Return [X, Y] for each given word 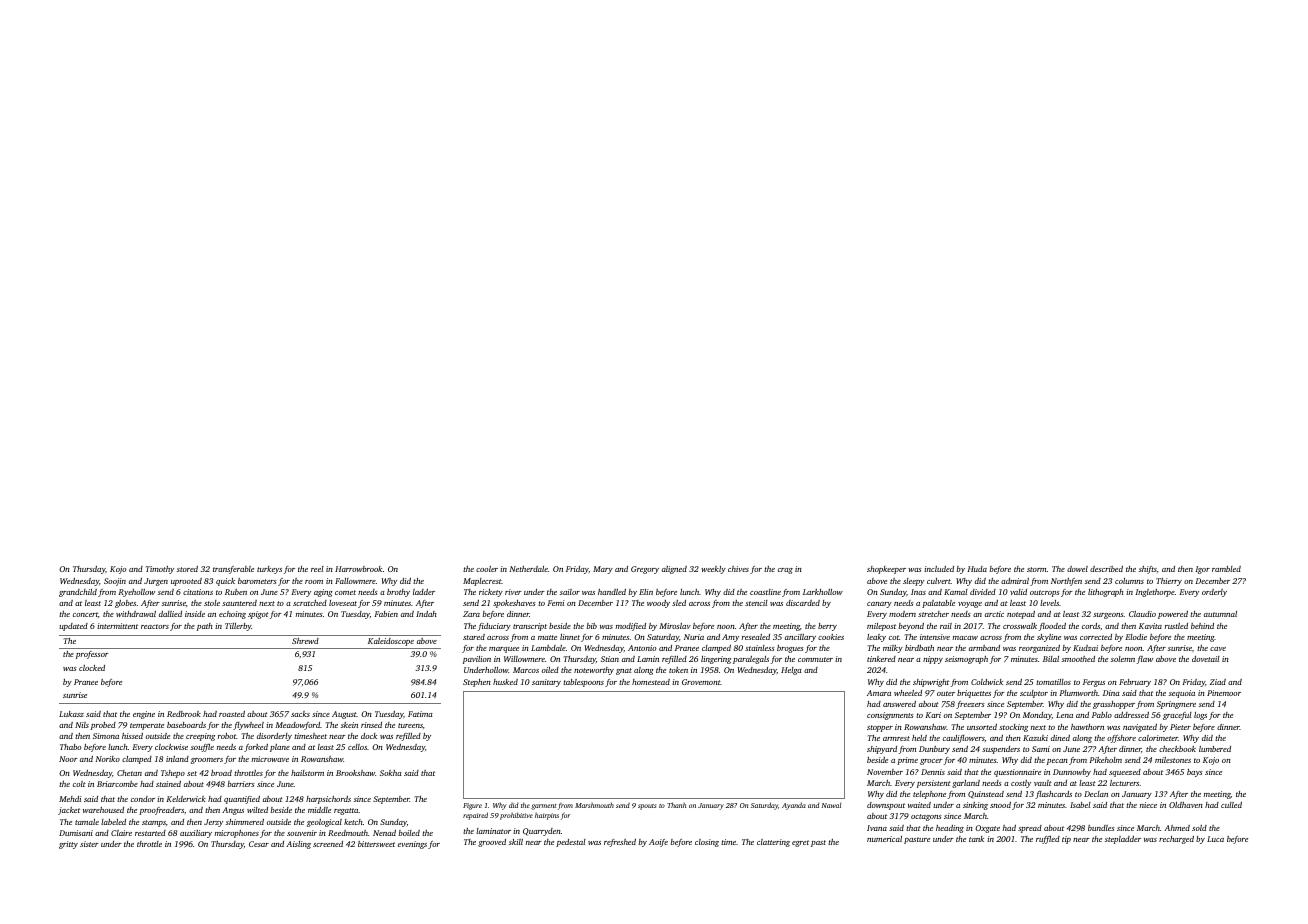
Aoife [658, 843]
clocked [92, 668]
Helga [791, 671]
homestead [651, 682]
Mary [603, 570]
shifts [1148, 570]
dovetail [1206, 659]
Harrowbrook [358, 569]
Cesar [259, 844]
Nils [82, 725]
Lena [1064, 715]
